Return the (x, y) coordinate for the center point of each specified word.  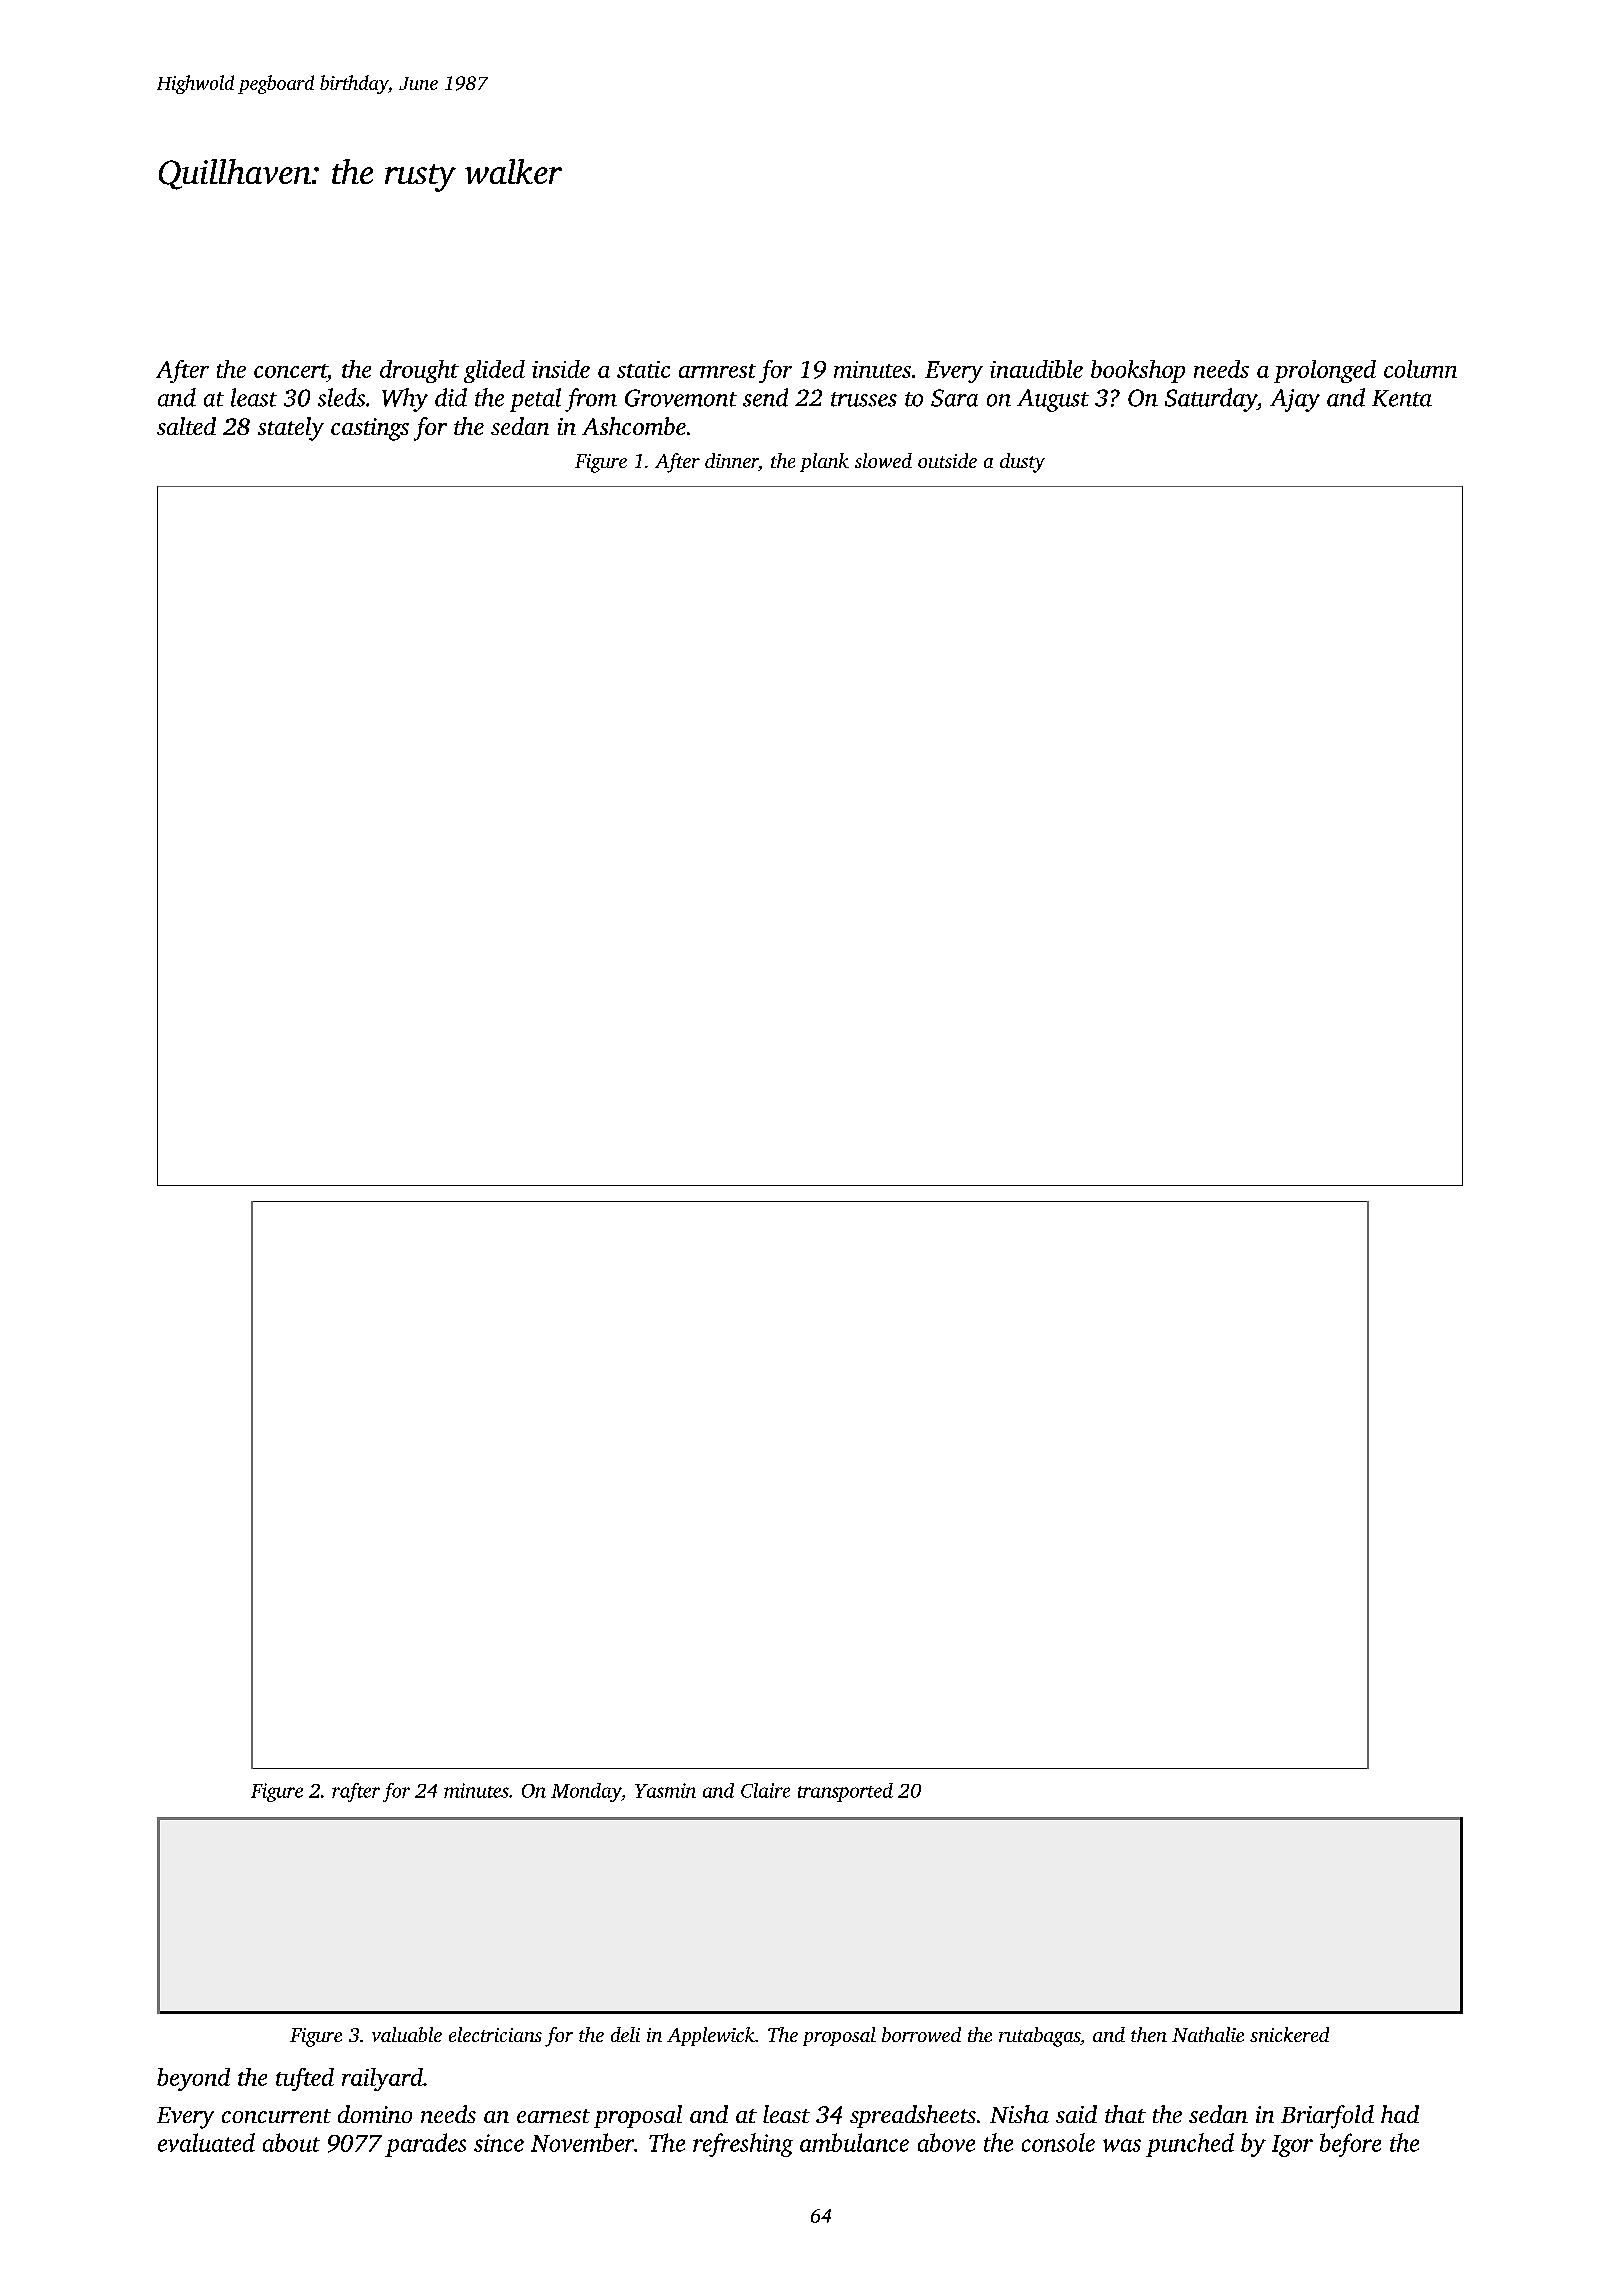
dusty (1022, 463)
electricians (495, 2034)
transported (845, 1792)
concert (290, 371)
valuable (407, 2034)
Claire (765, 1790)
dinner (732, 462)
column (1420, 369)
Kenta (1402, 398)
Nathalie (1208, 2034)
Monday (586, 1792)
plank (824, 462)
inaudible (1036, 369)
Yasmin (665, 1790)
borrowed (921, 2034)
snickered (1289, 2034)
